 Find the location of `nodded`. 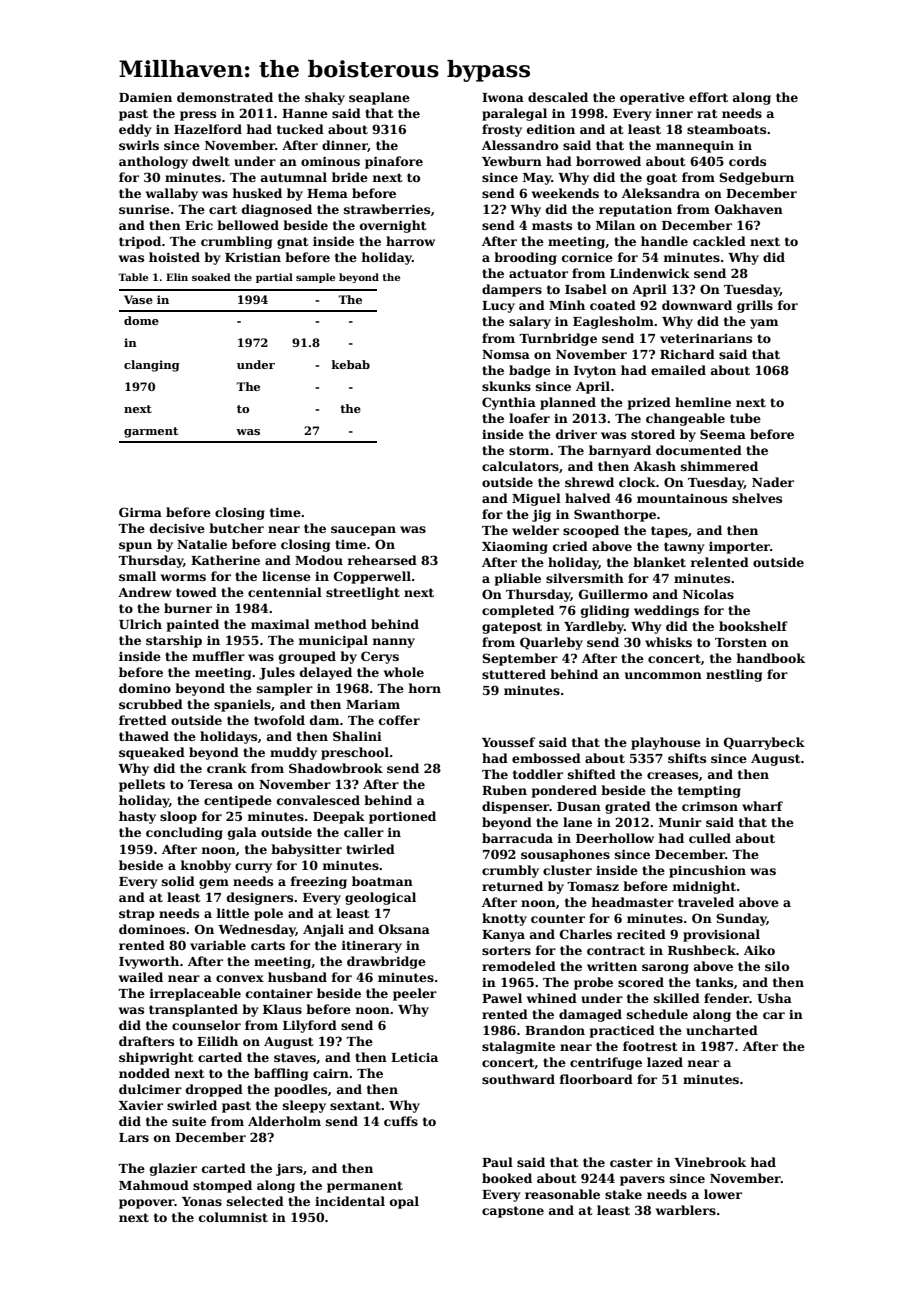

nodded is located at coordinates (144, 1073).
